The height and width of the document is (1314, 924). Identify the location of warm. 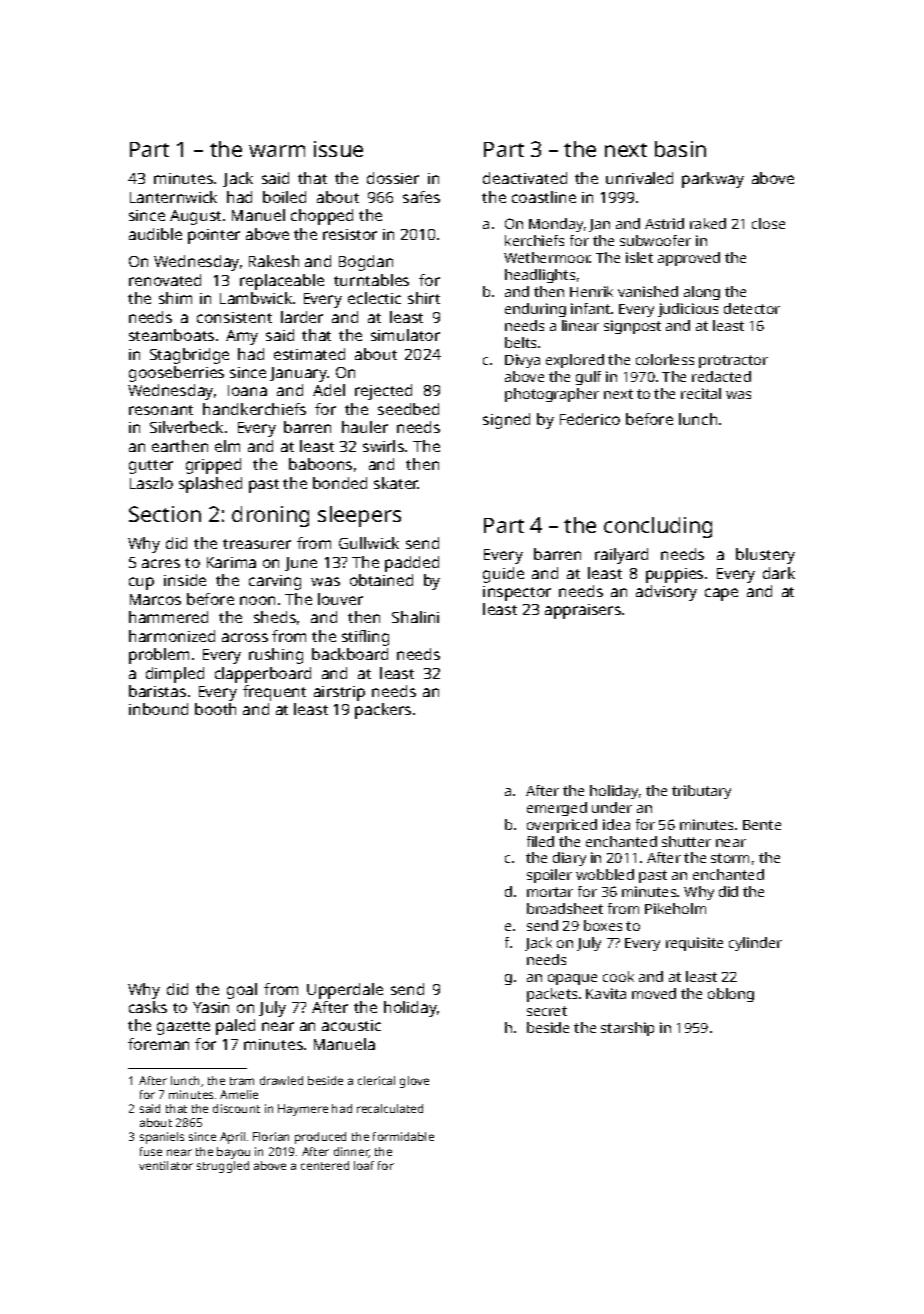
(277, 151).
